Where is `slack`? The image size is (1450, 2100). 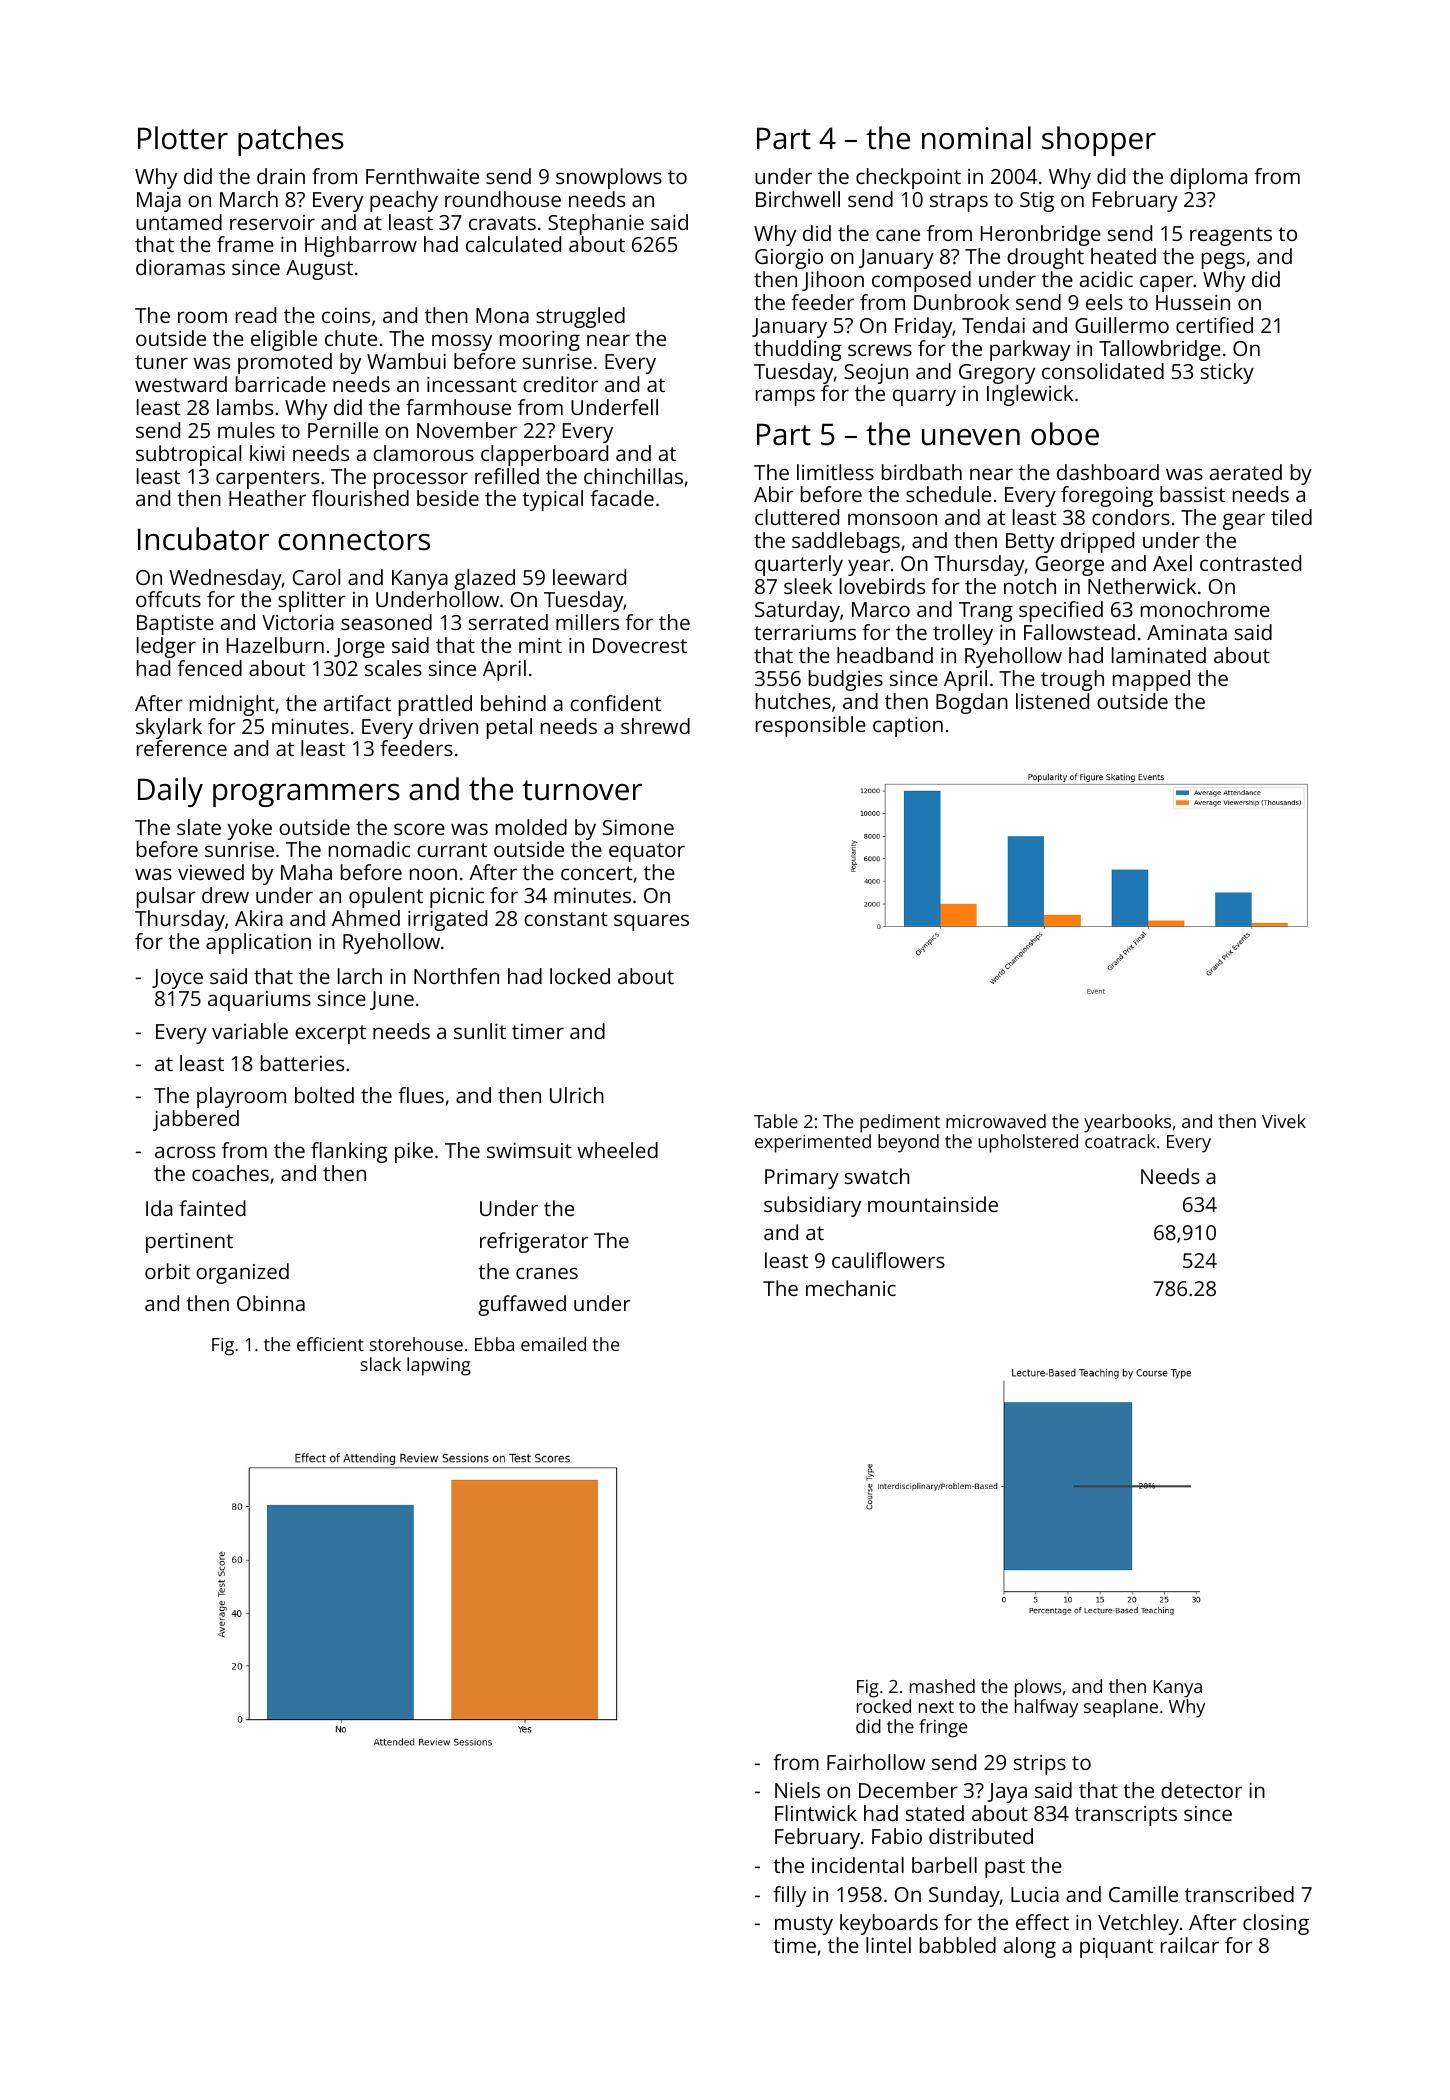 slack is located at coordinates (380, 1364).
